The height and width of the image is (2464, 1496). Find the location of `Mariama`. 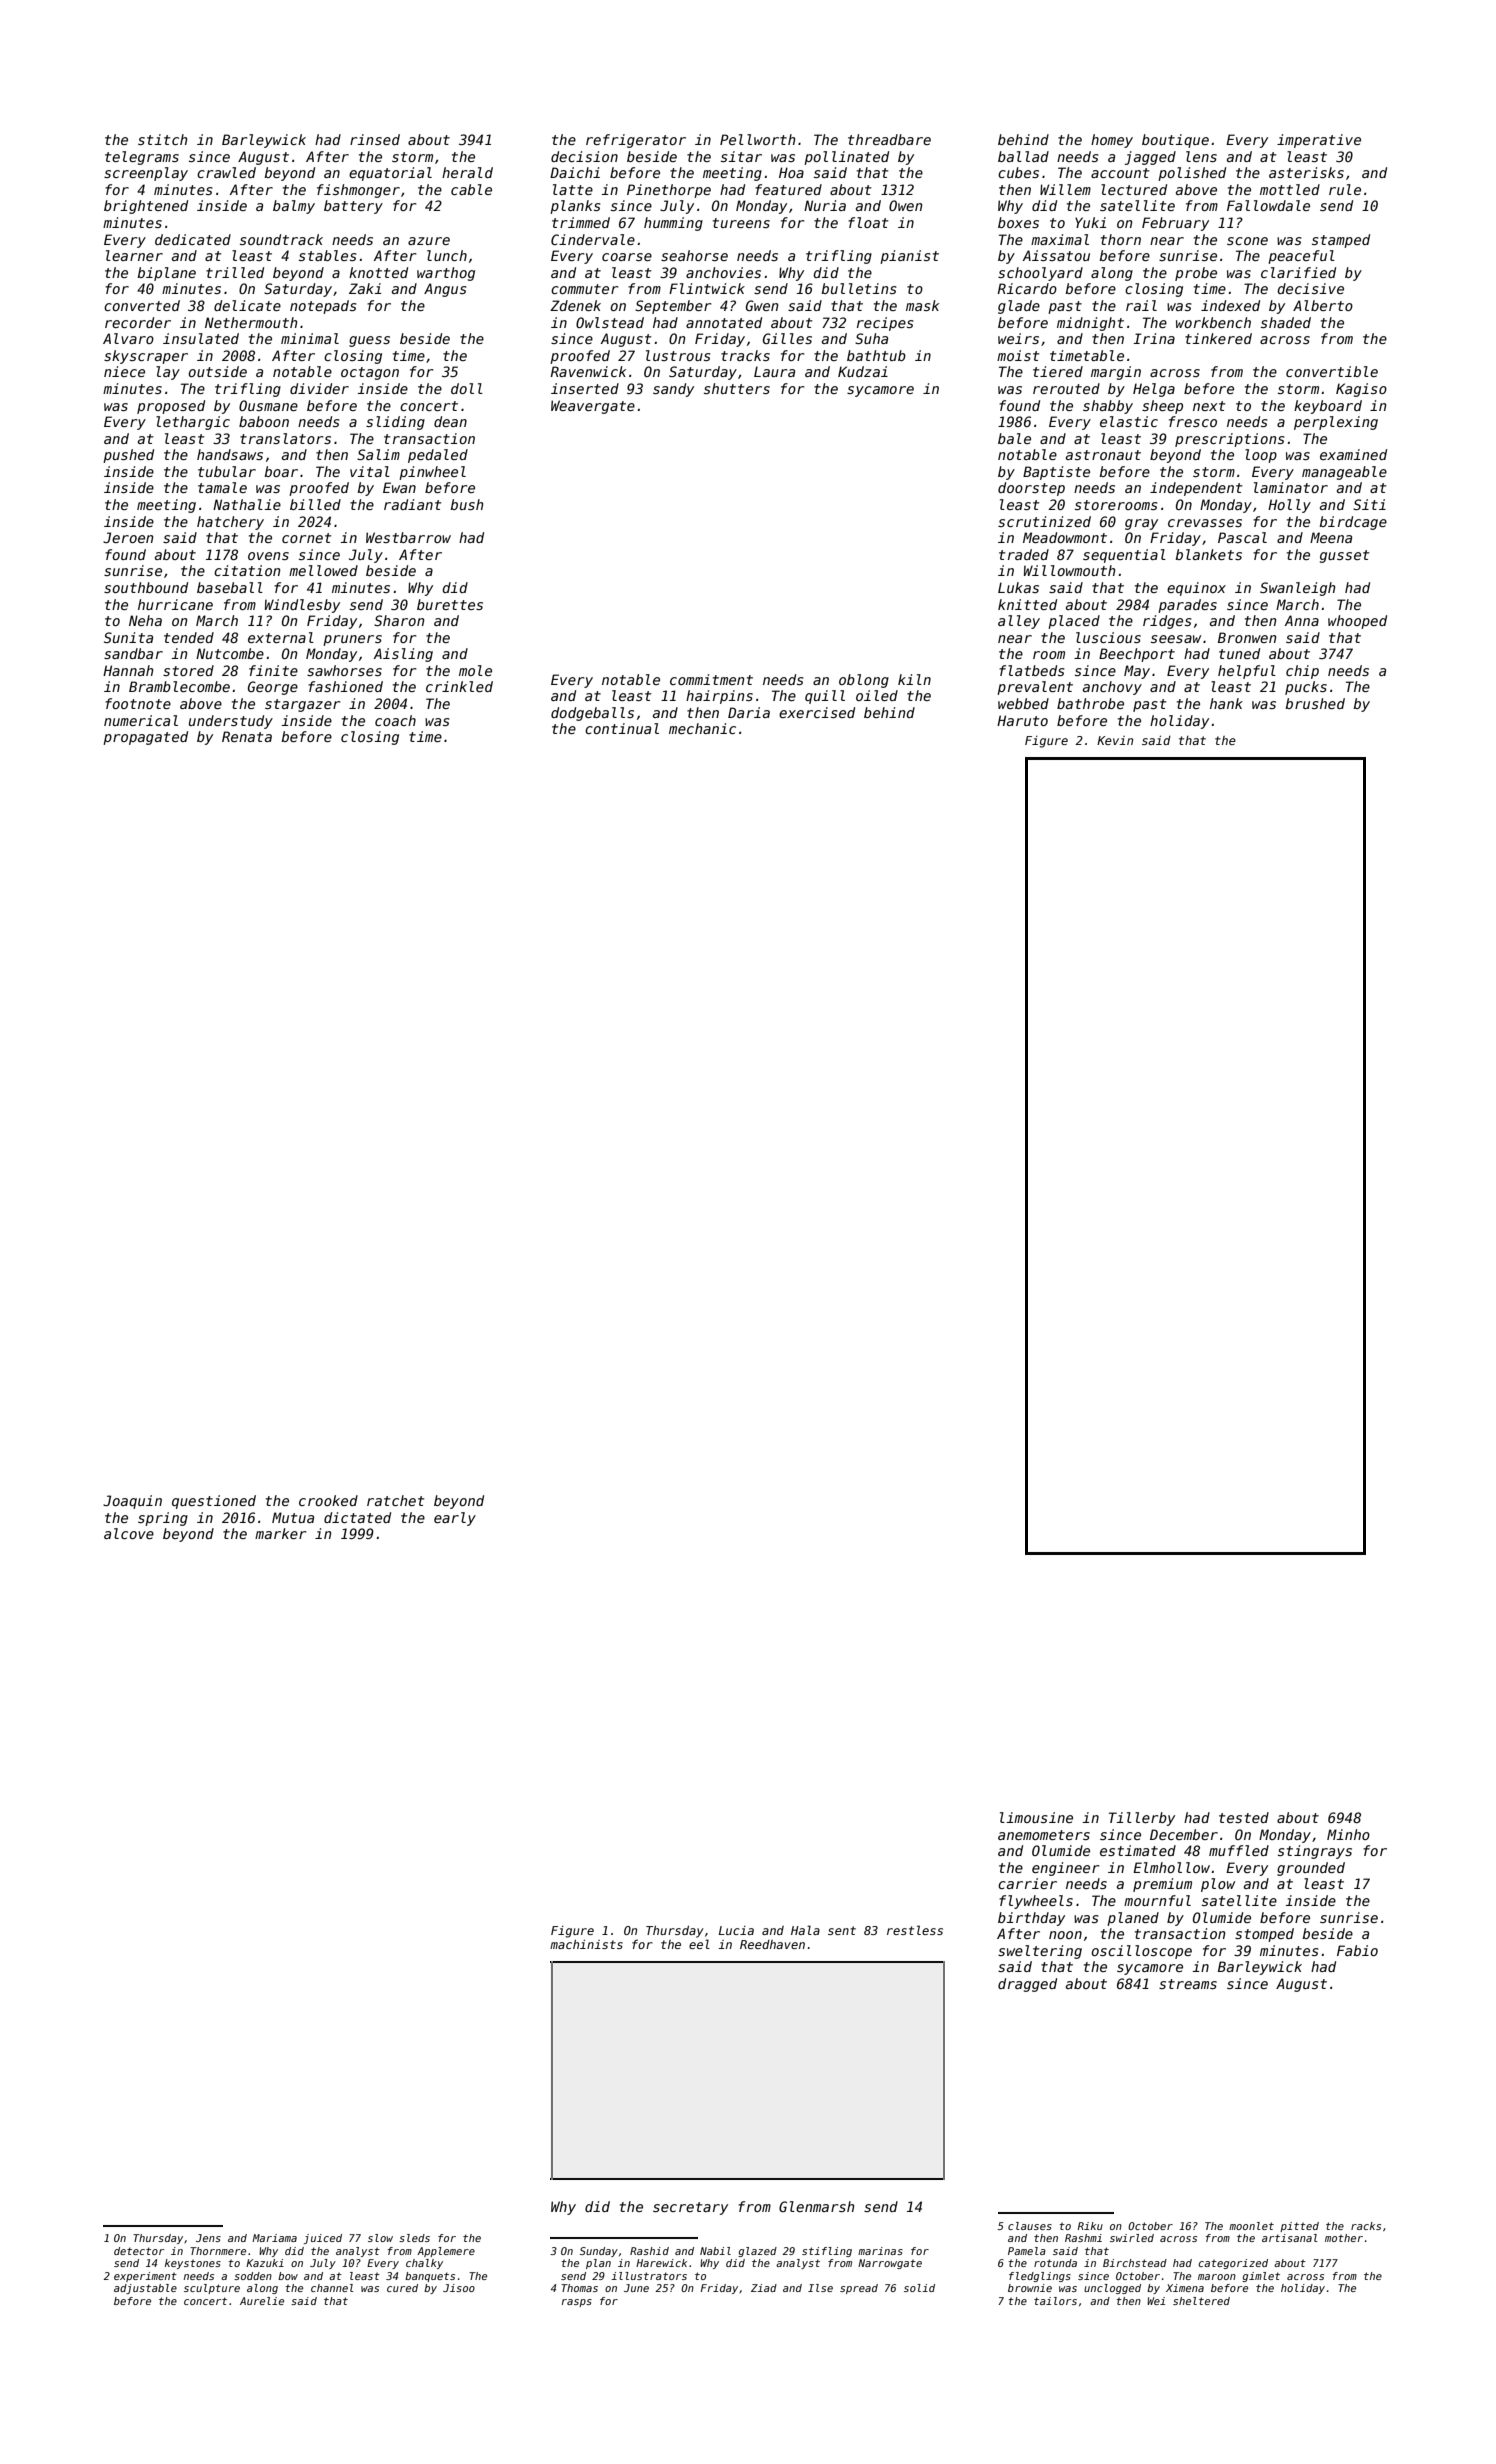

Mariama is located at coordinates (274, 2238).
